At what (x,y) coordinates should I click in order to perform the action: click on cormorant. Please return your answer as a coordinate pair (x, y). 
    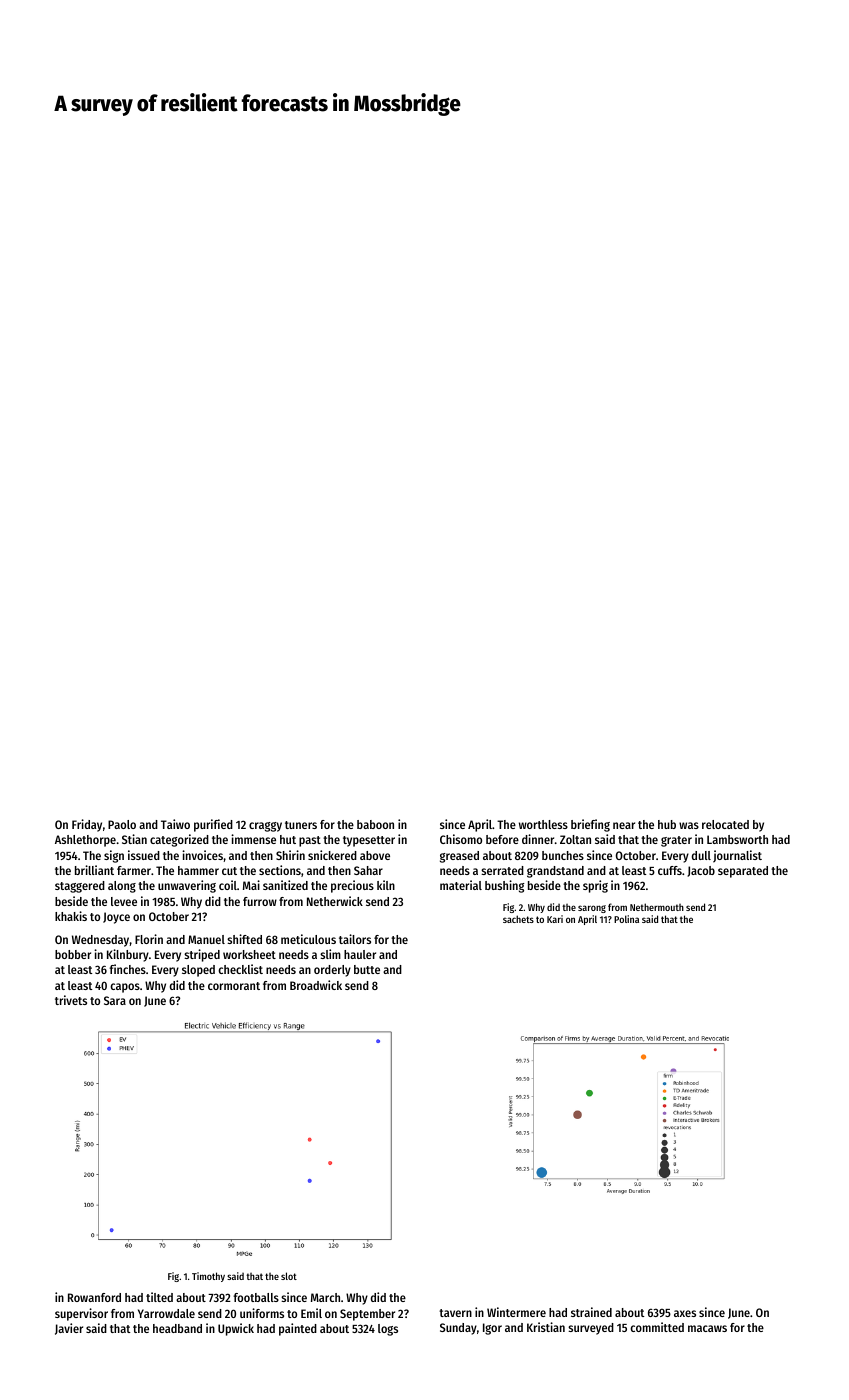
    Looking at the image, I should click on (234, 986).
